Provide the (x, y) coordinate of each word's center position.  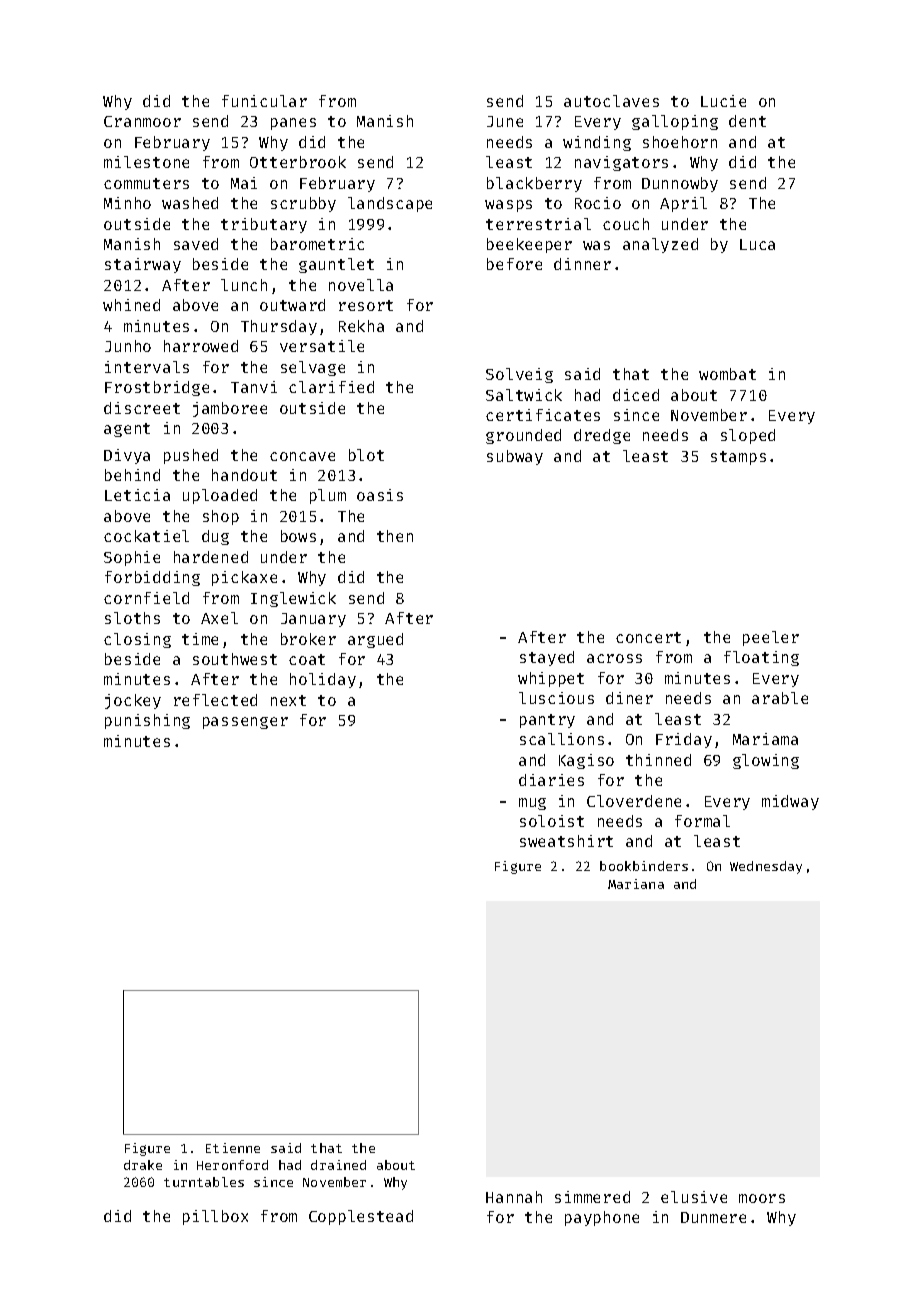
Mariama (765, 739)
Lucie (723, 101)
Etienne (233, 1148)
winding (597, 143)
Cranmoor (142, 121)
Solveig (519, 375)
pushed (191, 456)
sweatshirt (566, 841)
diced (636, 395)
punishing (147, 721)
